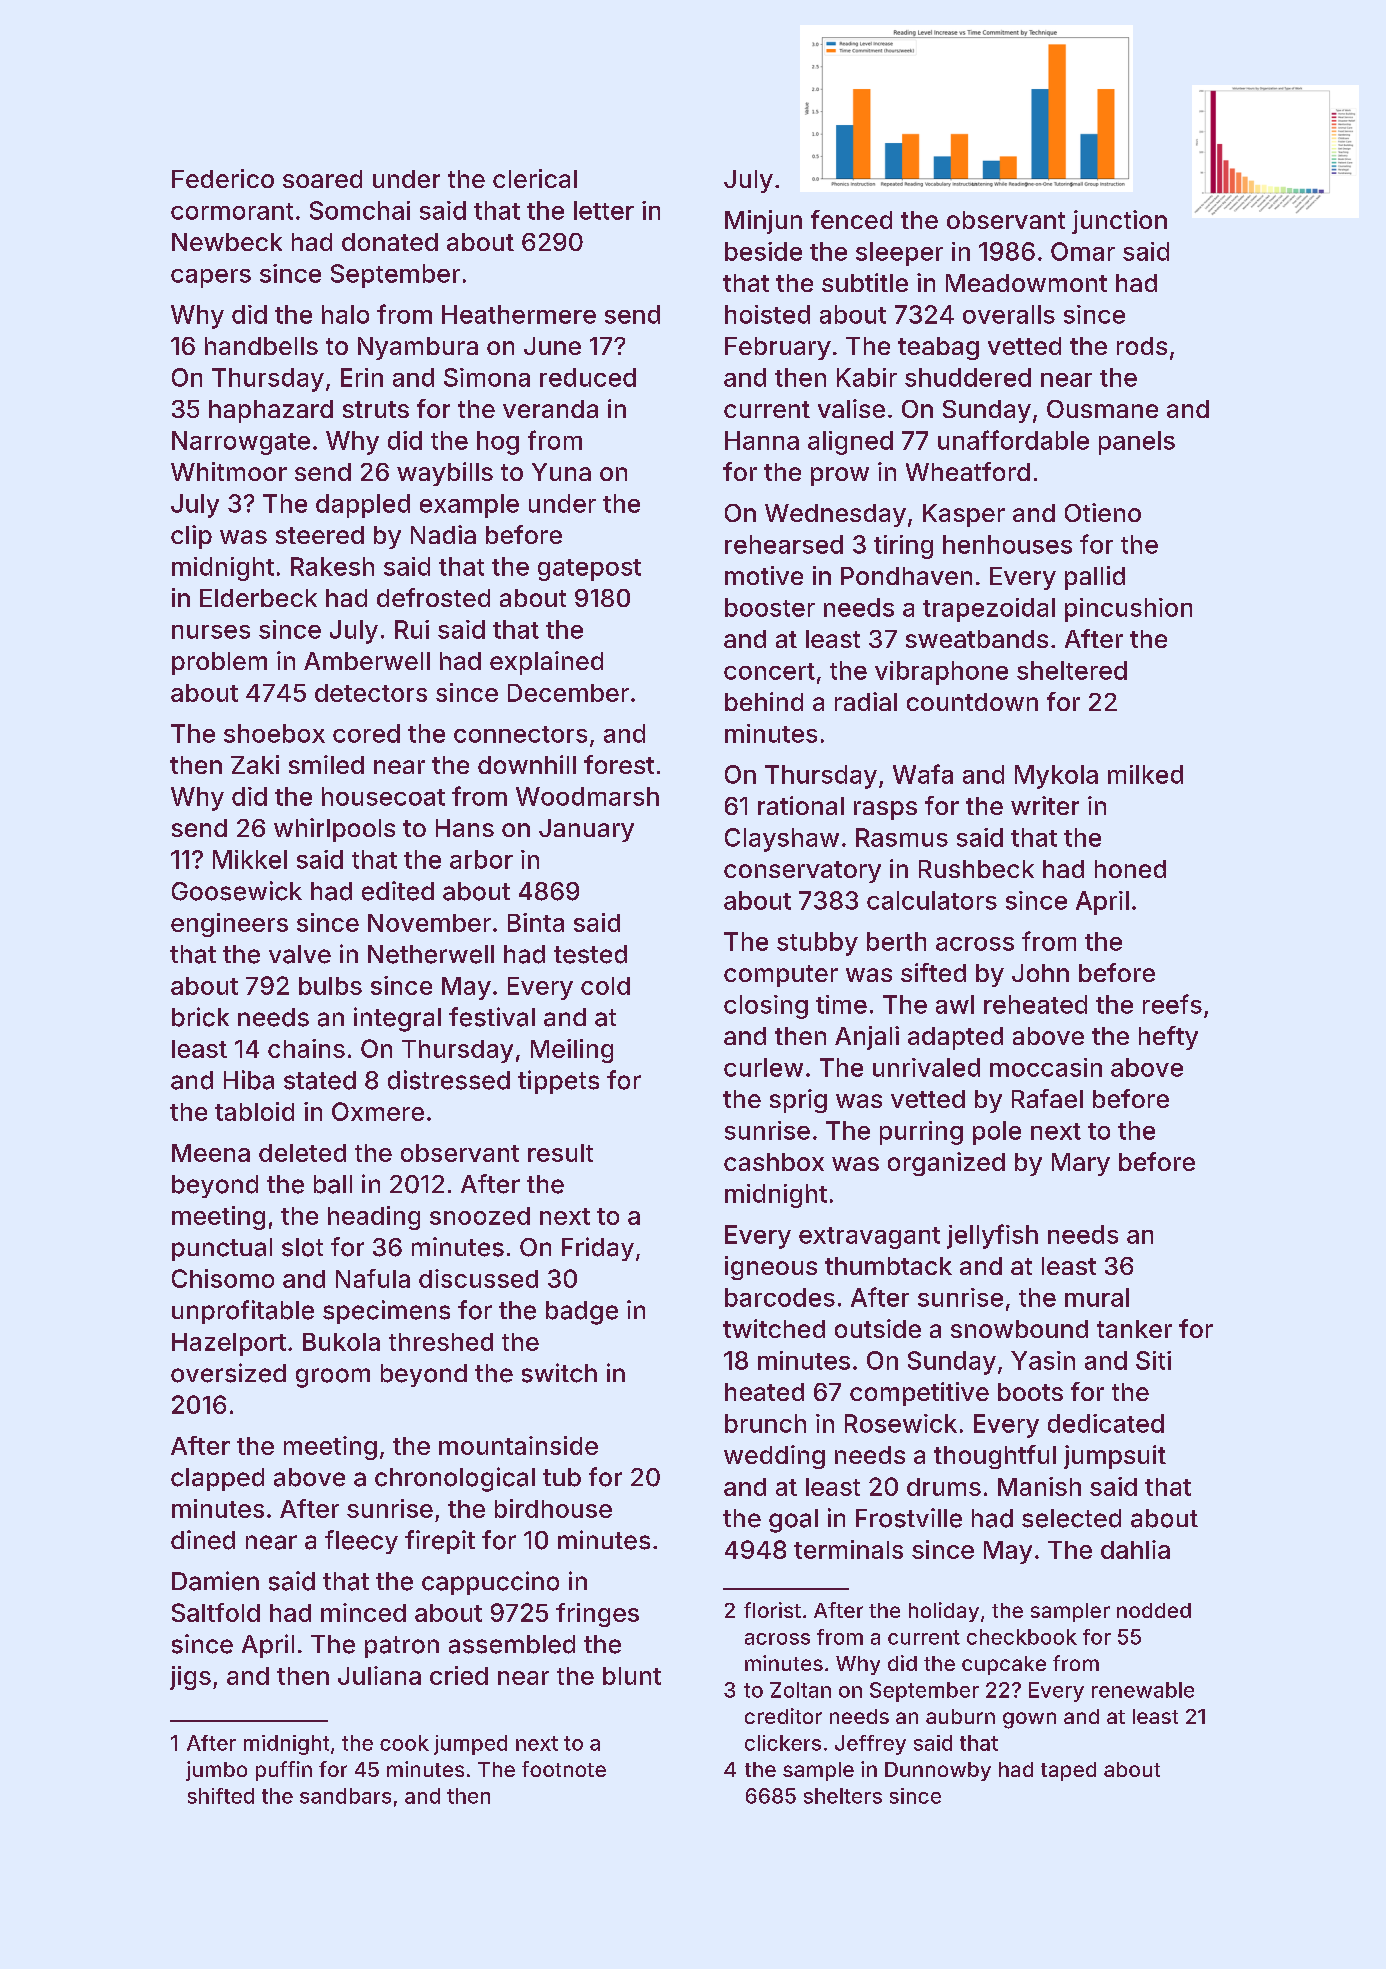 This page has height=1969, width=1386. I want to click on shifted, so click(221, 1796).
